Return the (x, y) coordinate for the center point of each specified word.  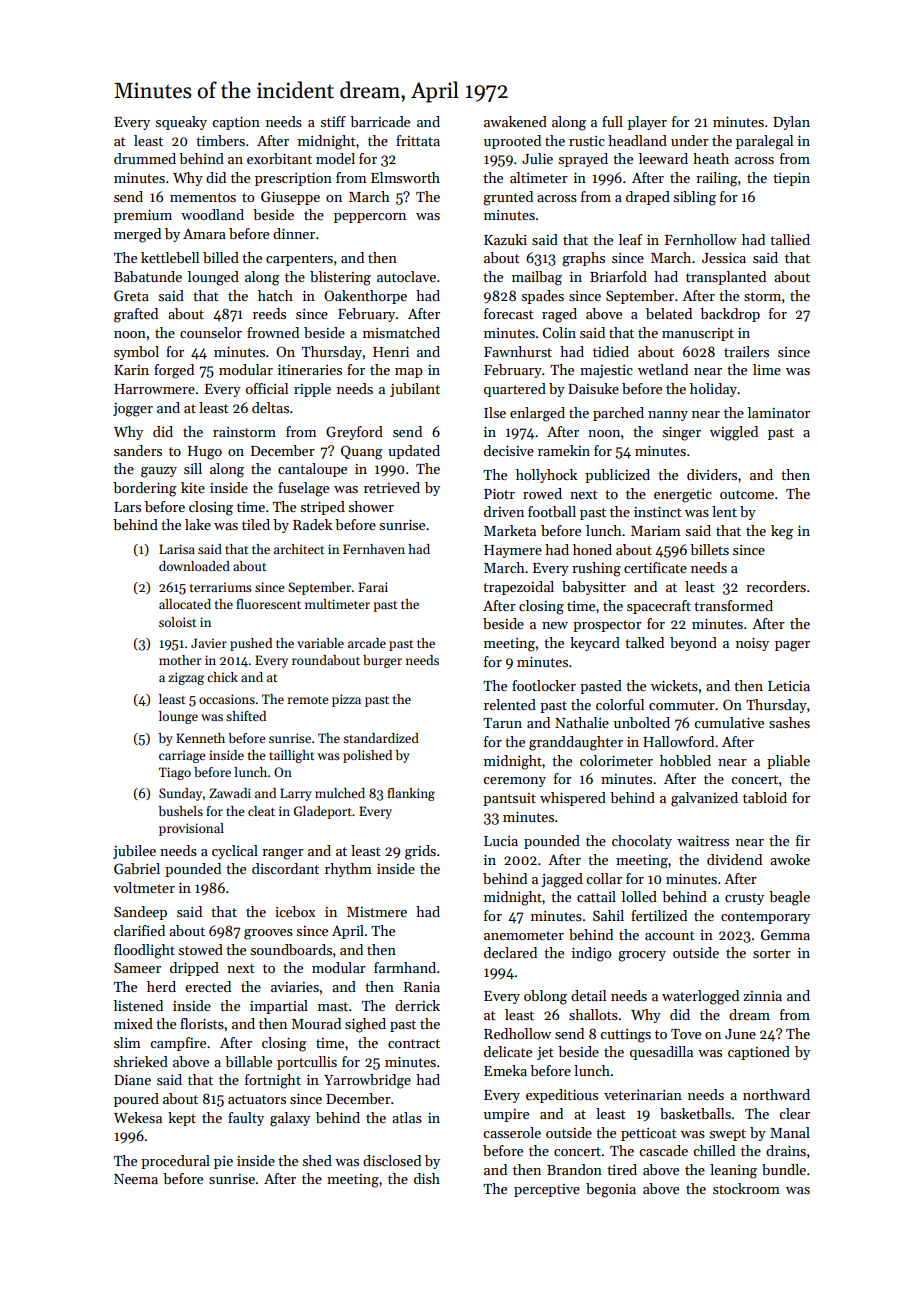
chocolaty (642, 842)
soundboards (291, 949)
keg (782, 532)
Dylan (791, 123)
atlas (407, 1117)
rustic (587, 141)
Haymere (513, 551)
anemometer (524, 935)
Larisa (177, 549)
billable (248, 1061)
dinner (294, 233)
